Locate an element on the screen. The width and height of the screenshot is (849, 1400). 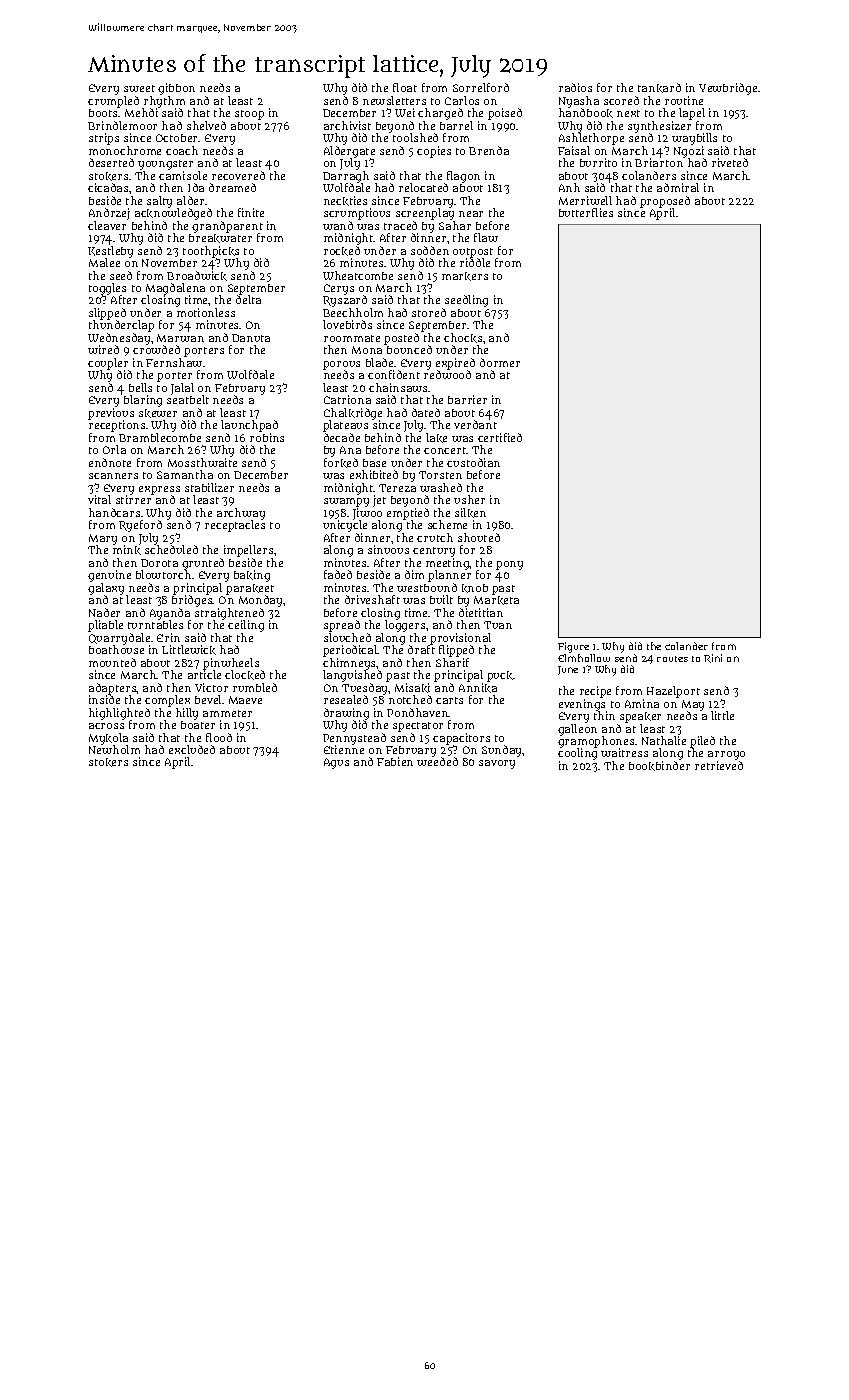
Yewbridge is located at coordinates (728, 89).
